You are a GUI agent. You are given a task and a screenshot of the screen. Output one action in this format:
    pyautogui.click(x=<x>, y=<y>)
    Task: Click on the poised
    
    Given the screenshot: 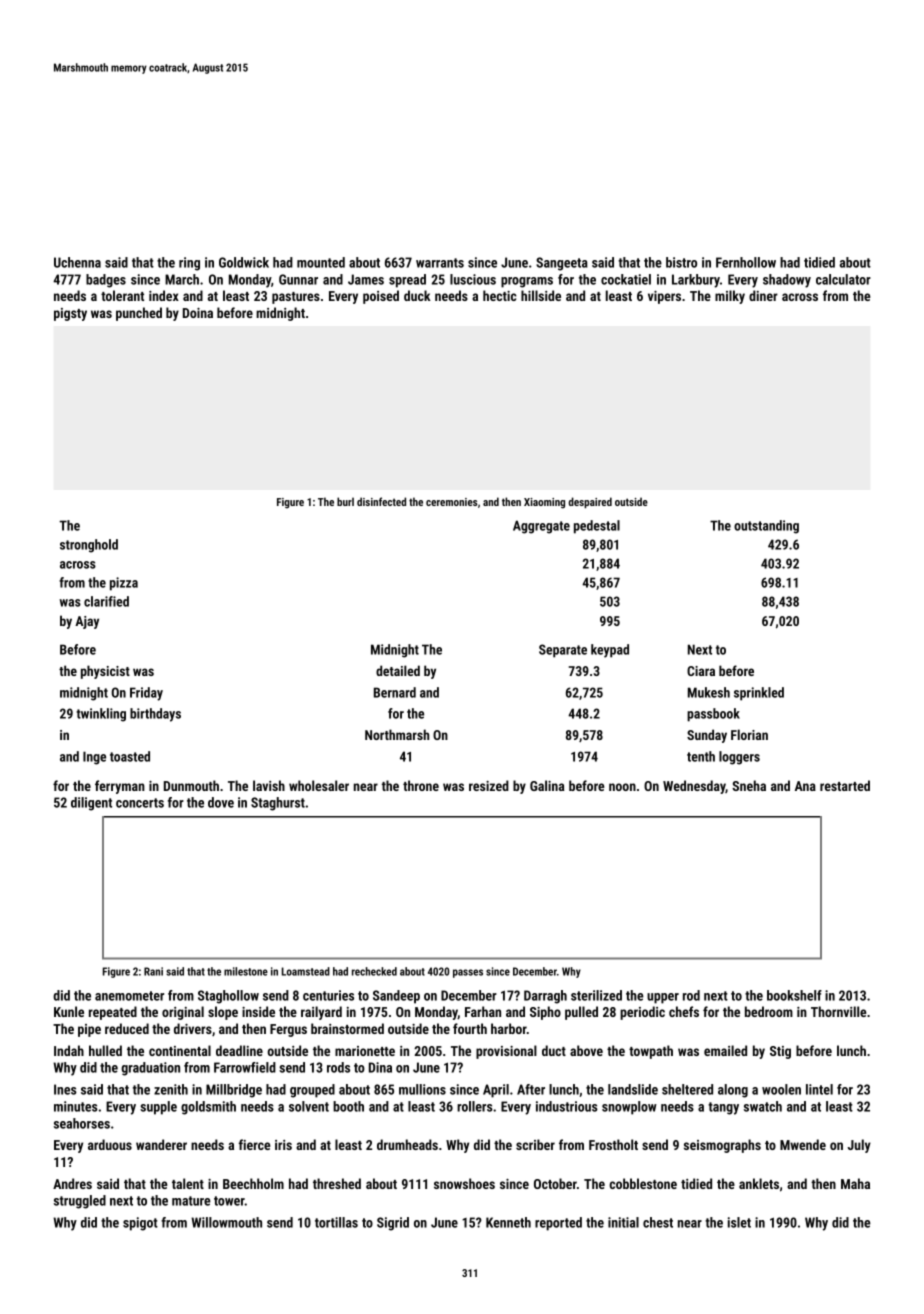 What is the action you would take?
    pyautogui.click(x=381, y=297)
